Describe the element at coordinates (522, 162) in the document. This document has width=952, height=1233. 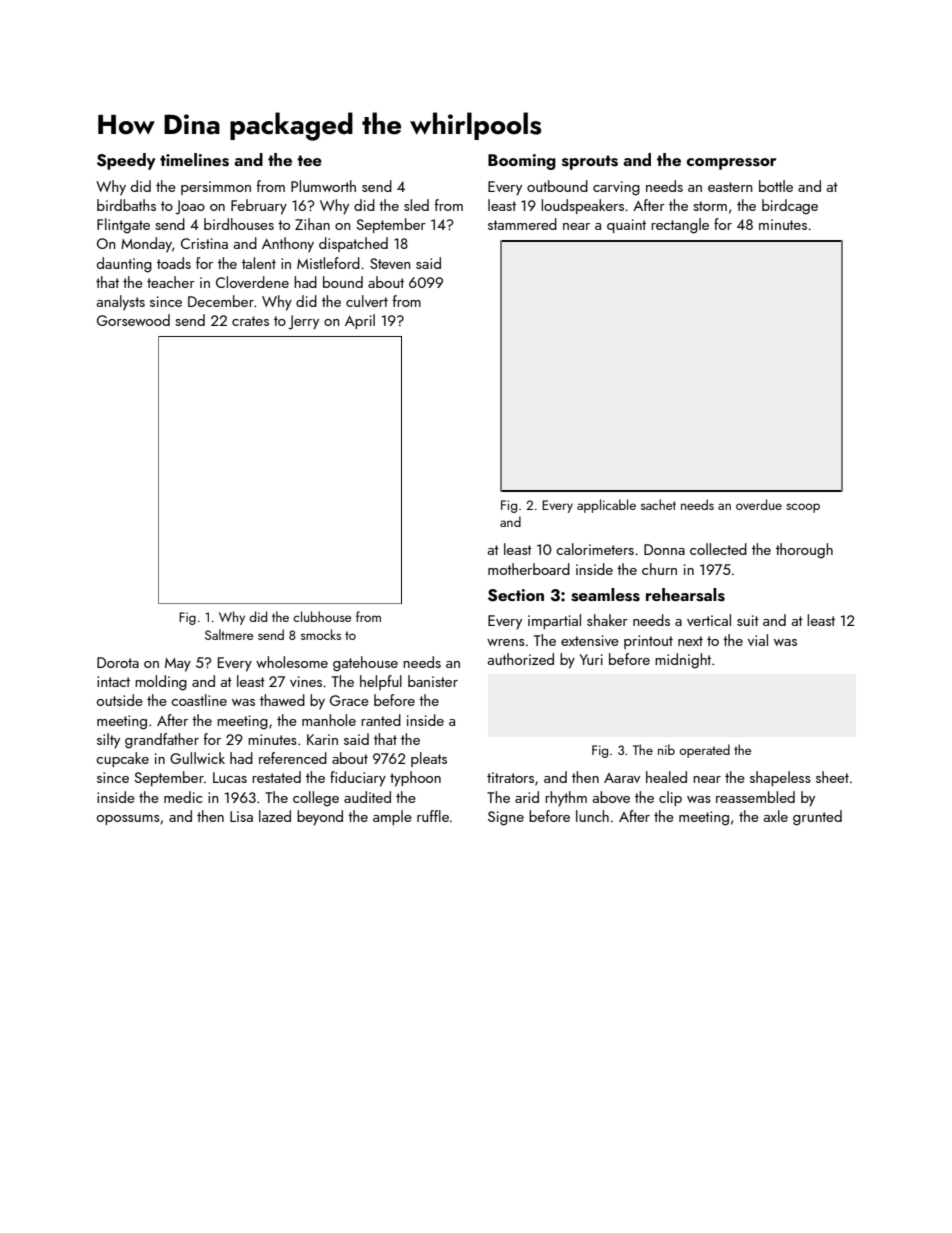
I see `Booming` at that location.
